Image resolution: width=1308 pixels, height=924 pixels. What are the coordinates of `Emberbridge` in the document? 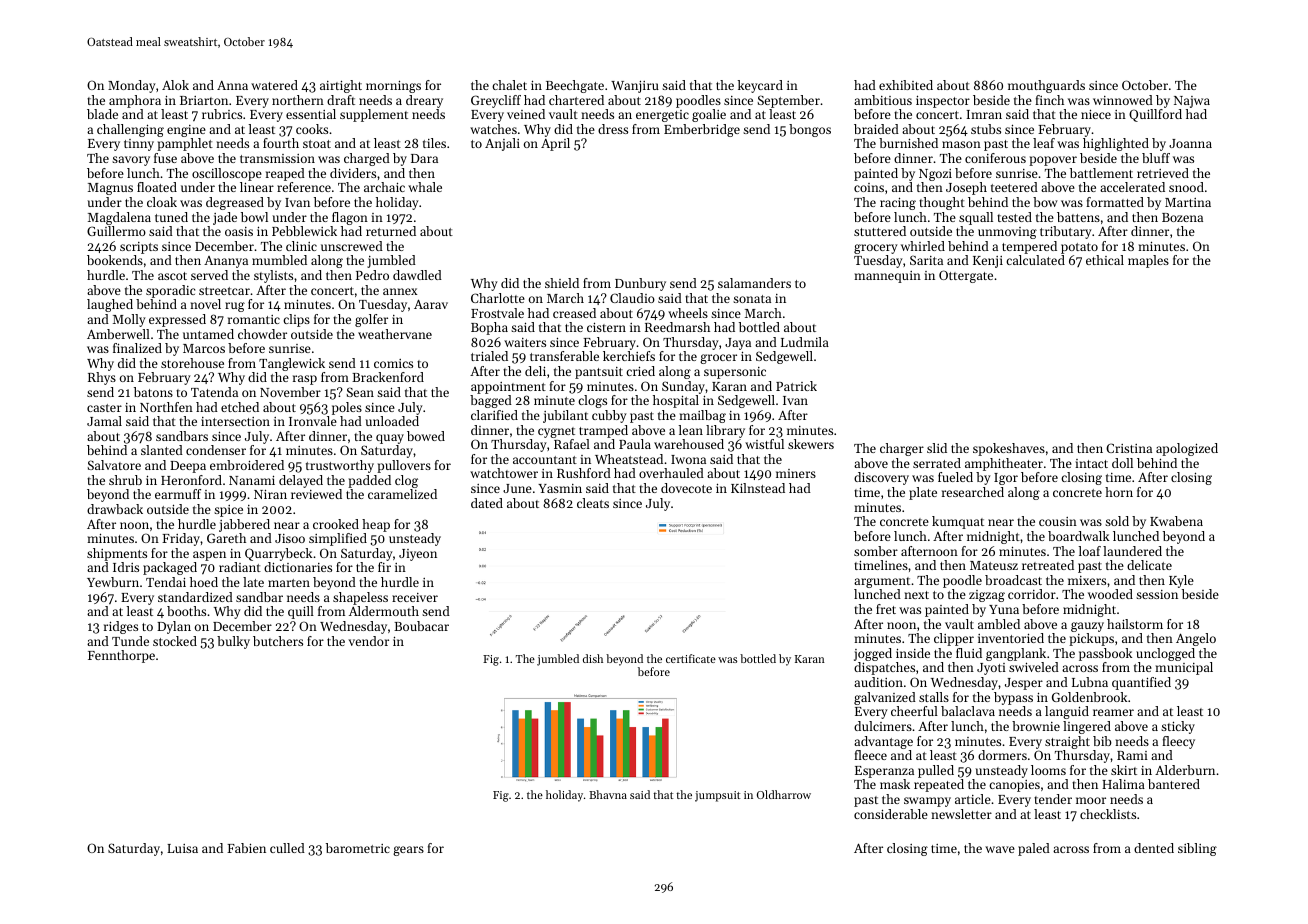 It's located at (702, 130).
